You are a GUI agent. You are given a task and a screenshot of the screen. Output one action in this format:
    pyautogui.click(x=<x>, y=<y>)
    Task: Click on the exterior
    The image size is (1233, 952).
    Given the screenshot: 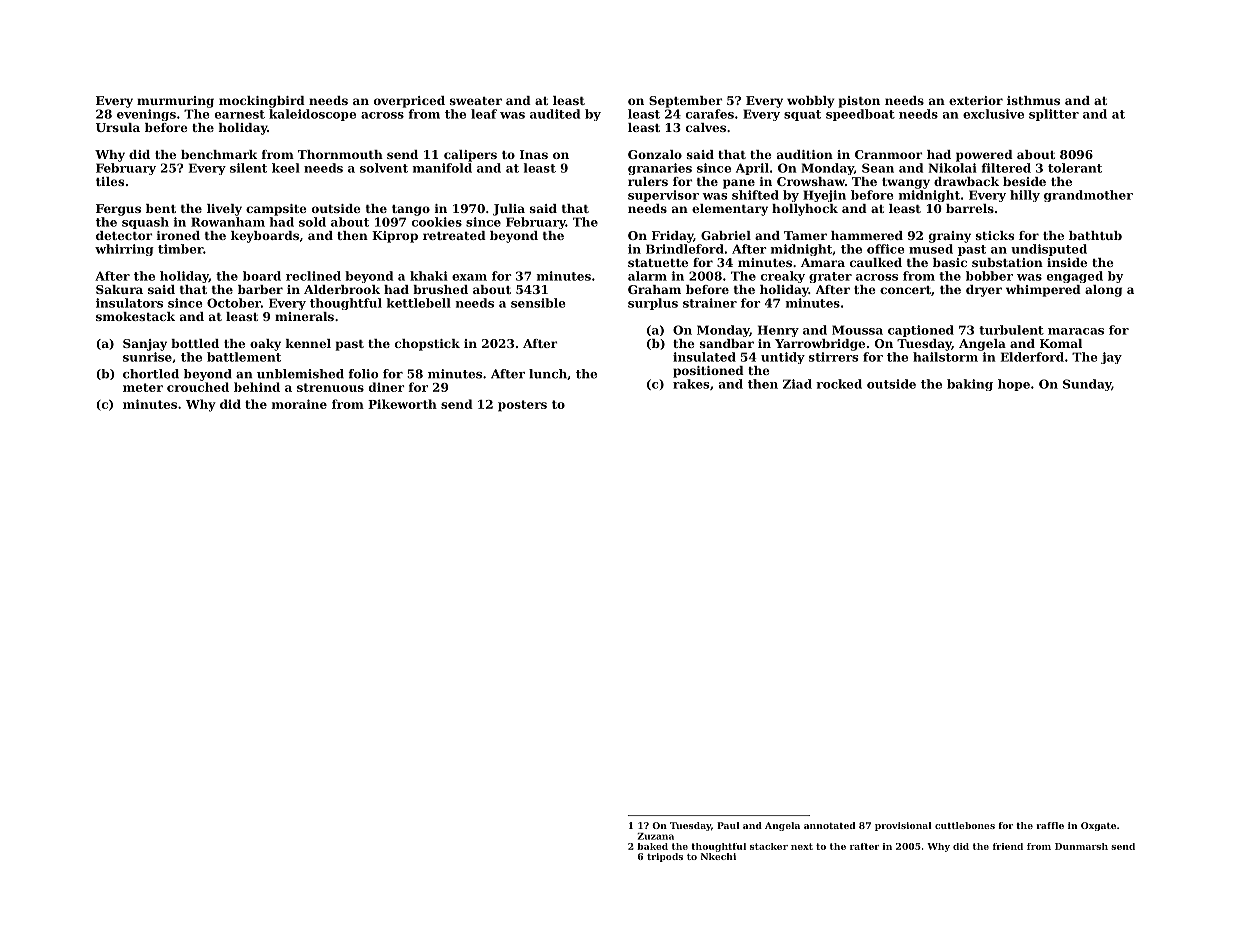 What is the action you would take?
    pyautogui.click(x=976, y=100)
